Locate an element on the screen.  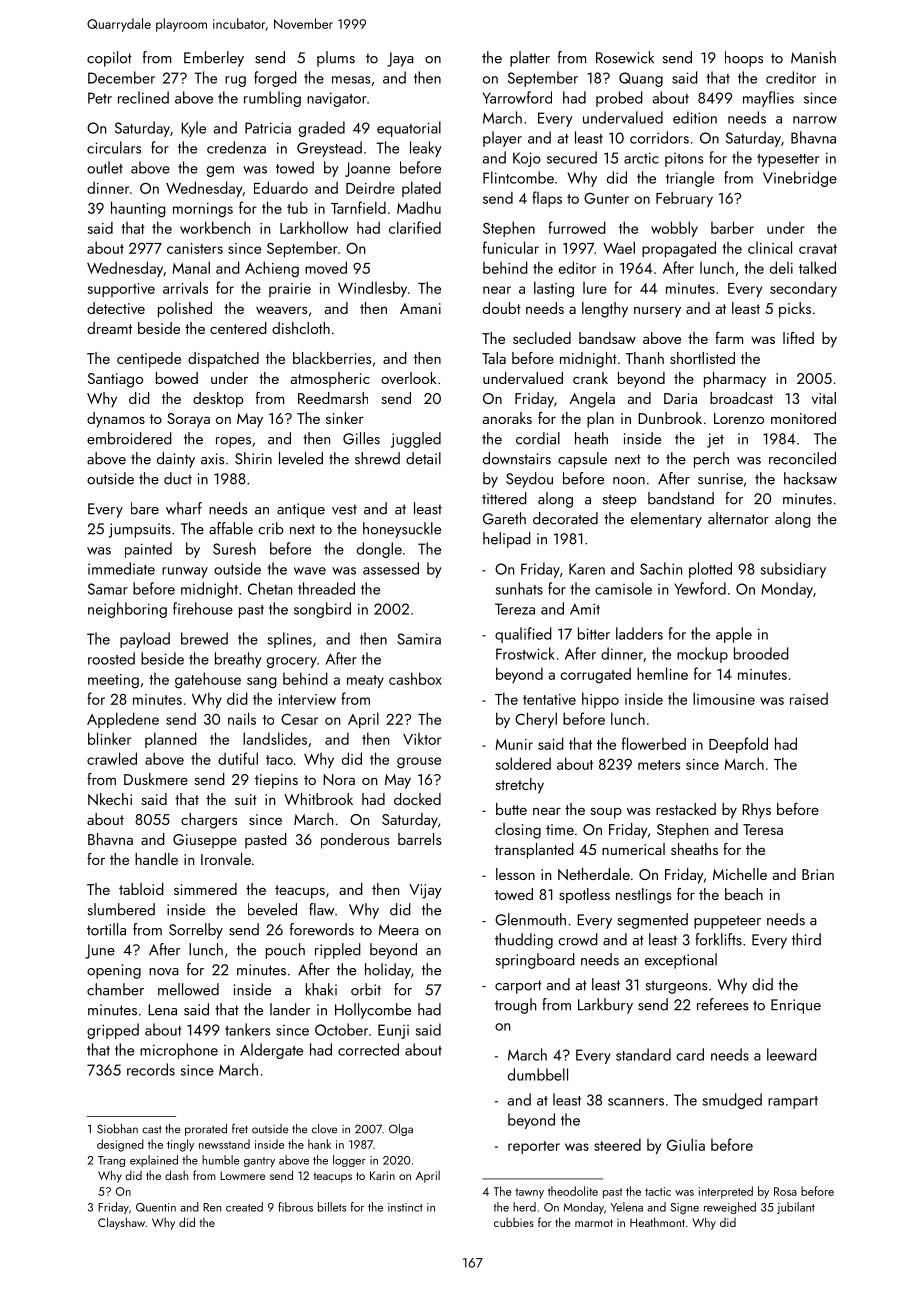
platter is located at coordinates (530, 59).
